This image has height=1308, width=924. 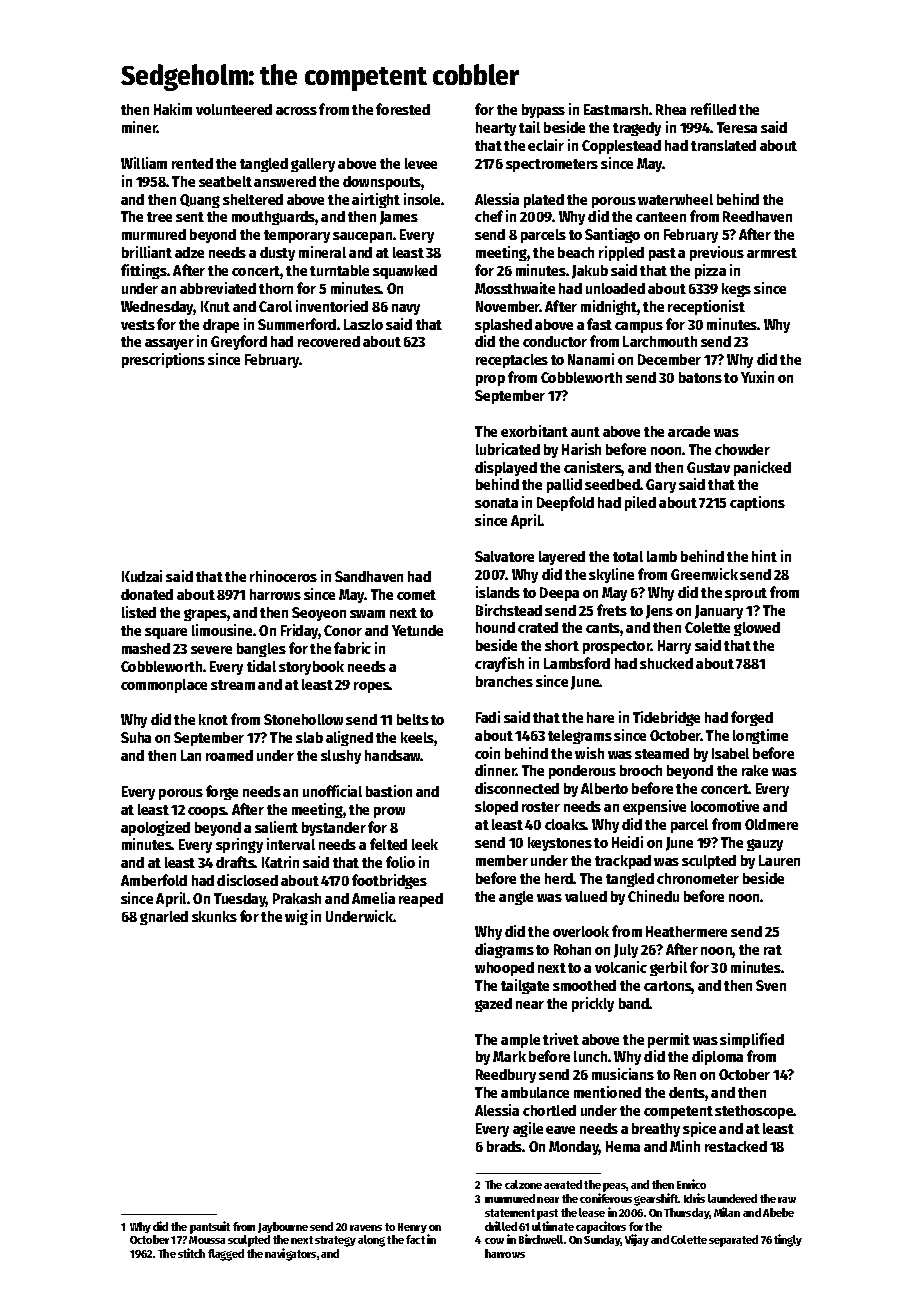 What do you see at coordinates (589, 753) in the image?
I see `wish` at bounding box center [589, 753].
